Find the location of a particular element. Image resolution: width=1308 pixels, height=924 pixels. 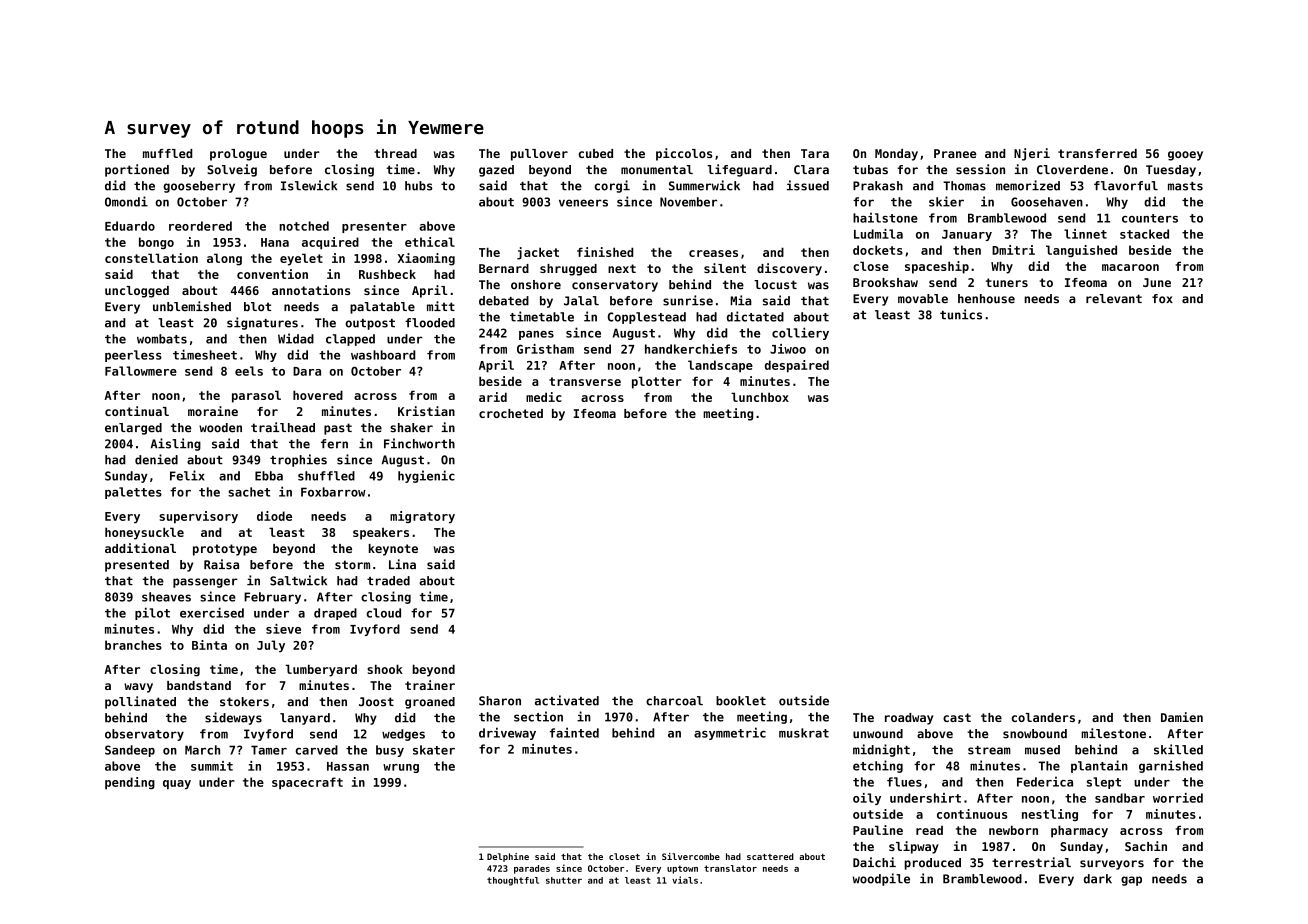

muffled is located at coordinates (167, 153).
